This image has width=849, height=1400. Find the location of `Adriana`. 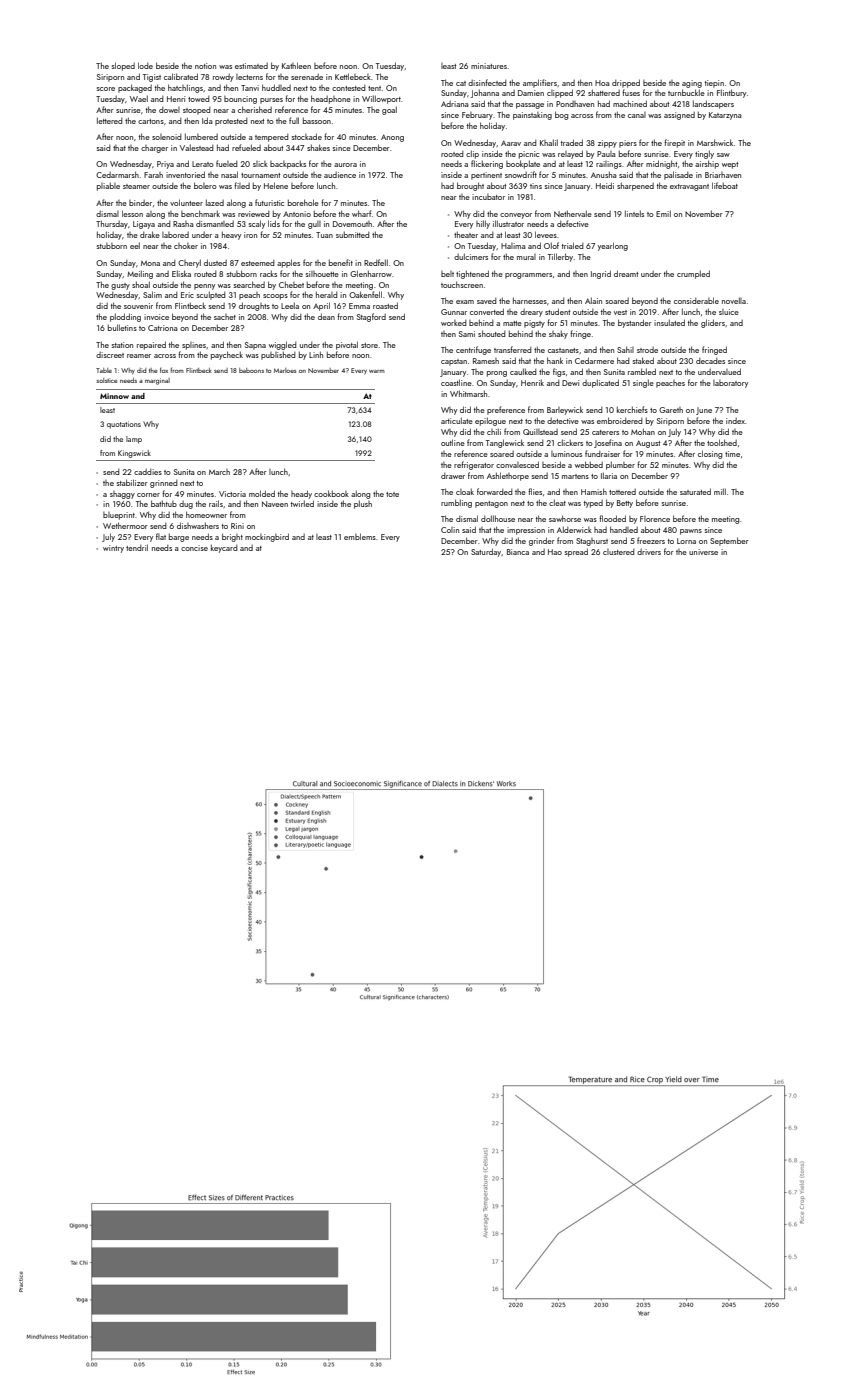

Adriana is located at coordinates (455, 104).
